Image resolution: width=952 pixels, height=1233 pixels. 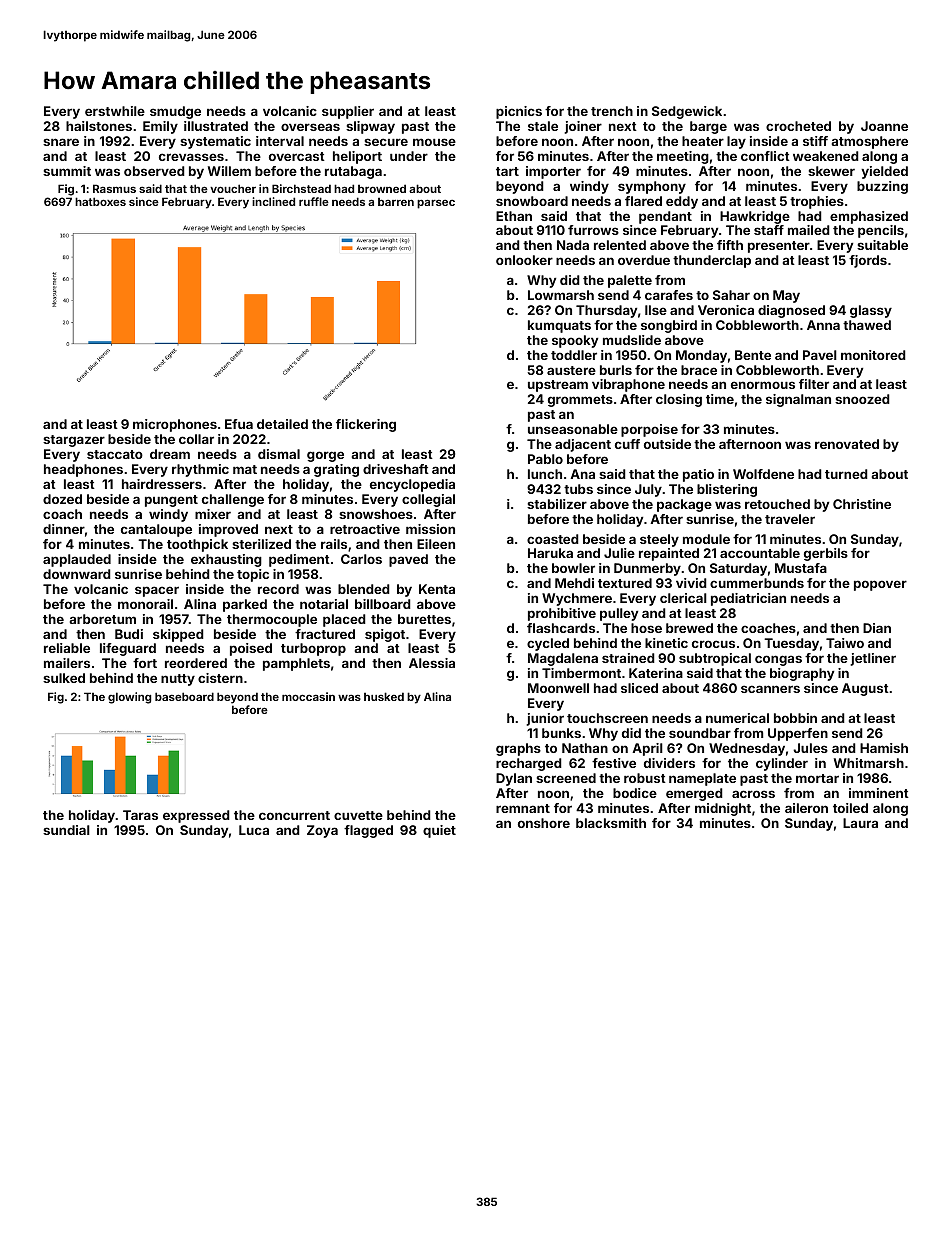 I want to click on turned, so click(x=846, y=474).
